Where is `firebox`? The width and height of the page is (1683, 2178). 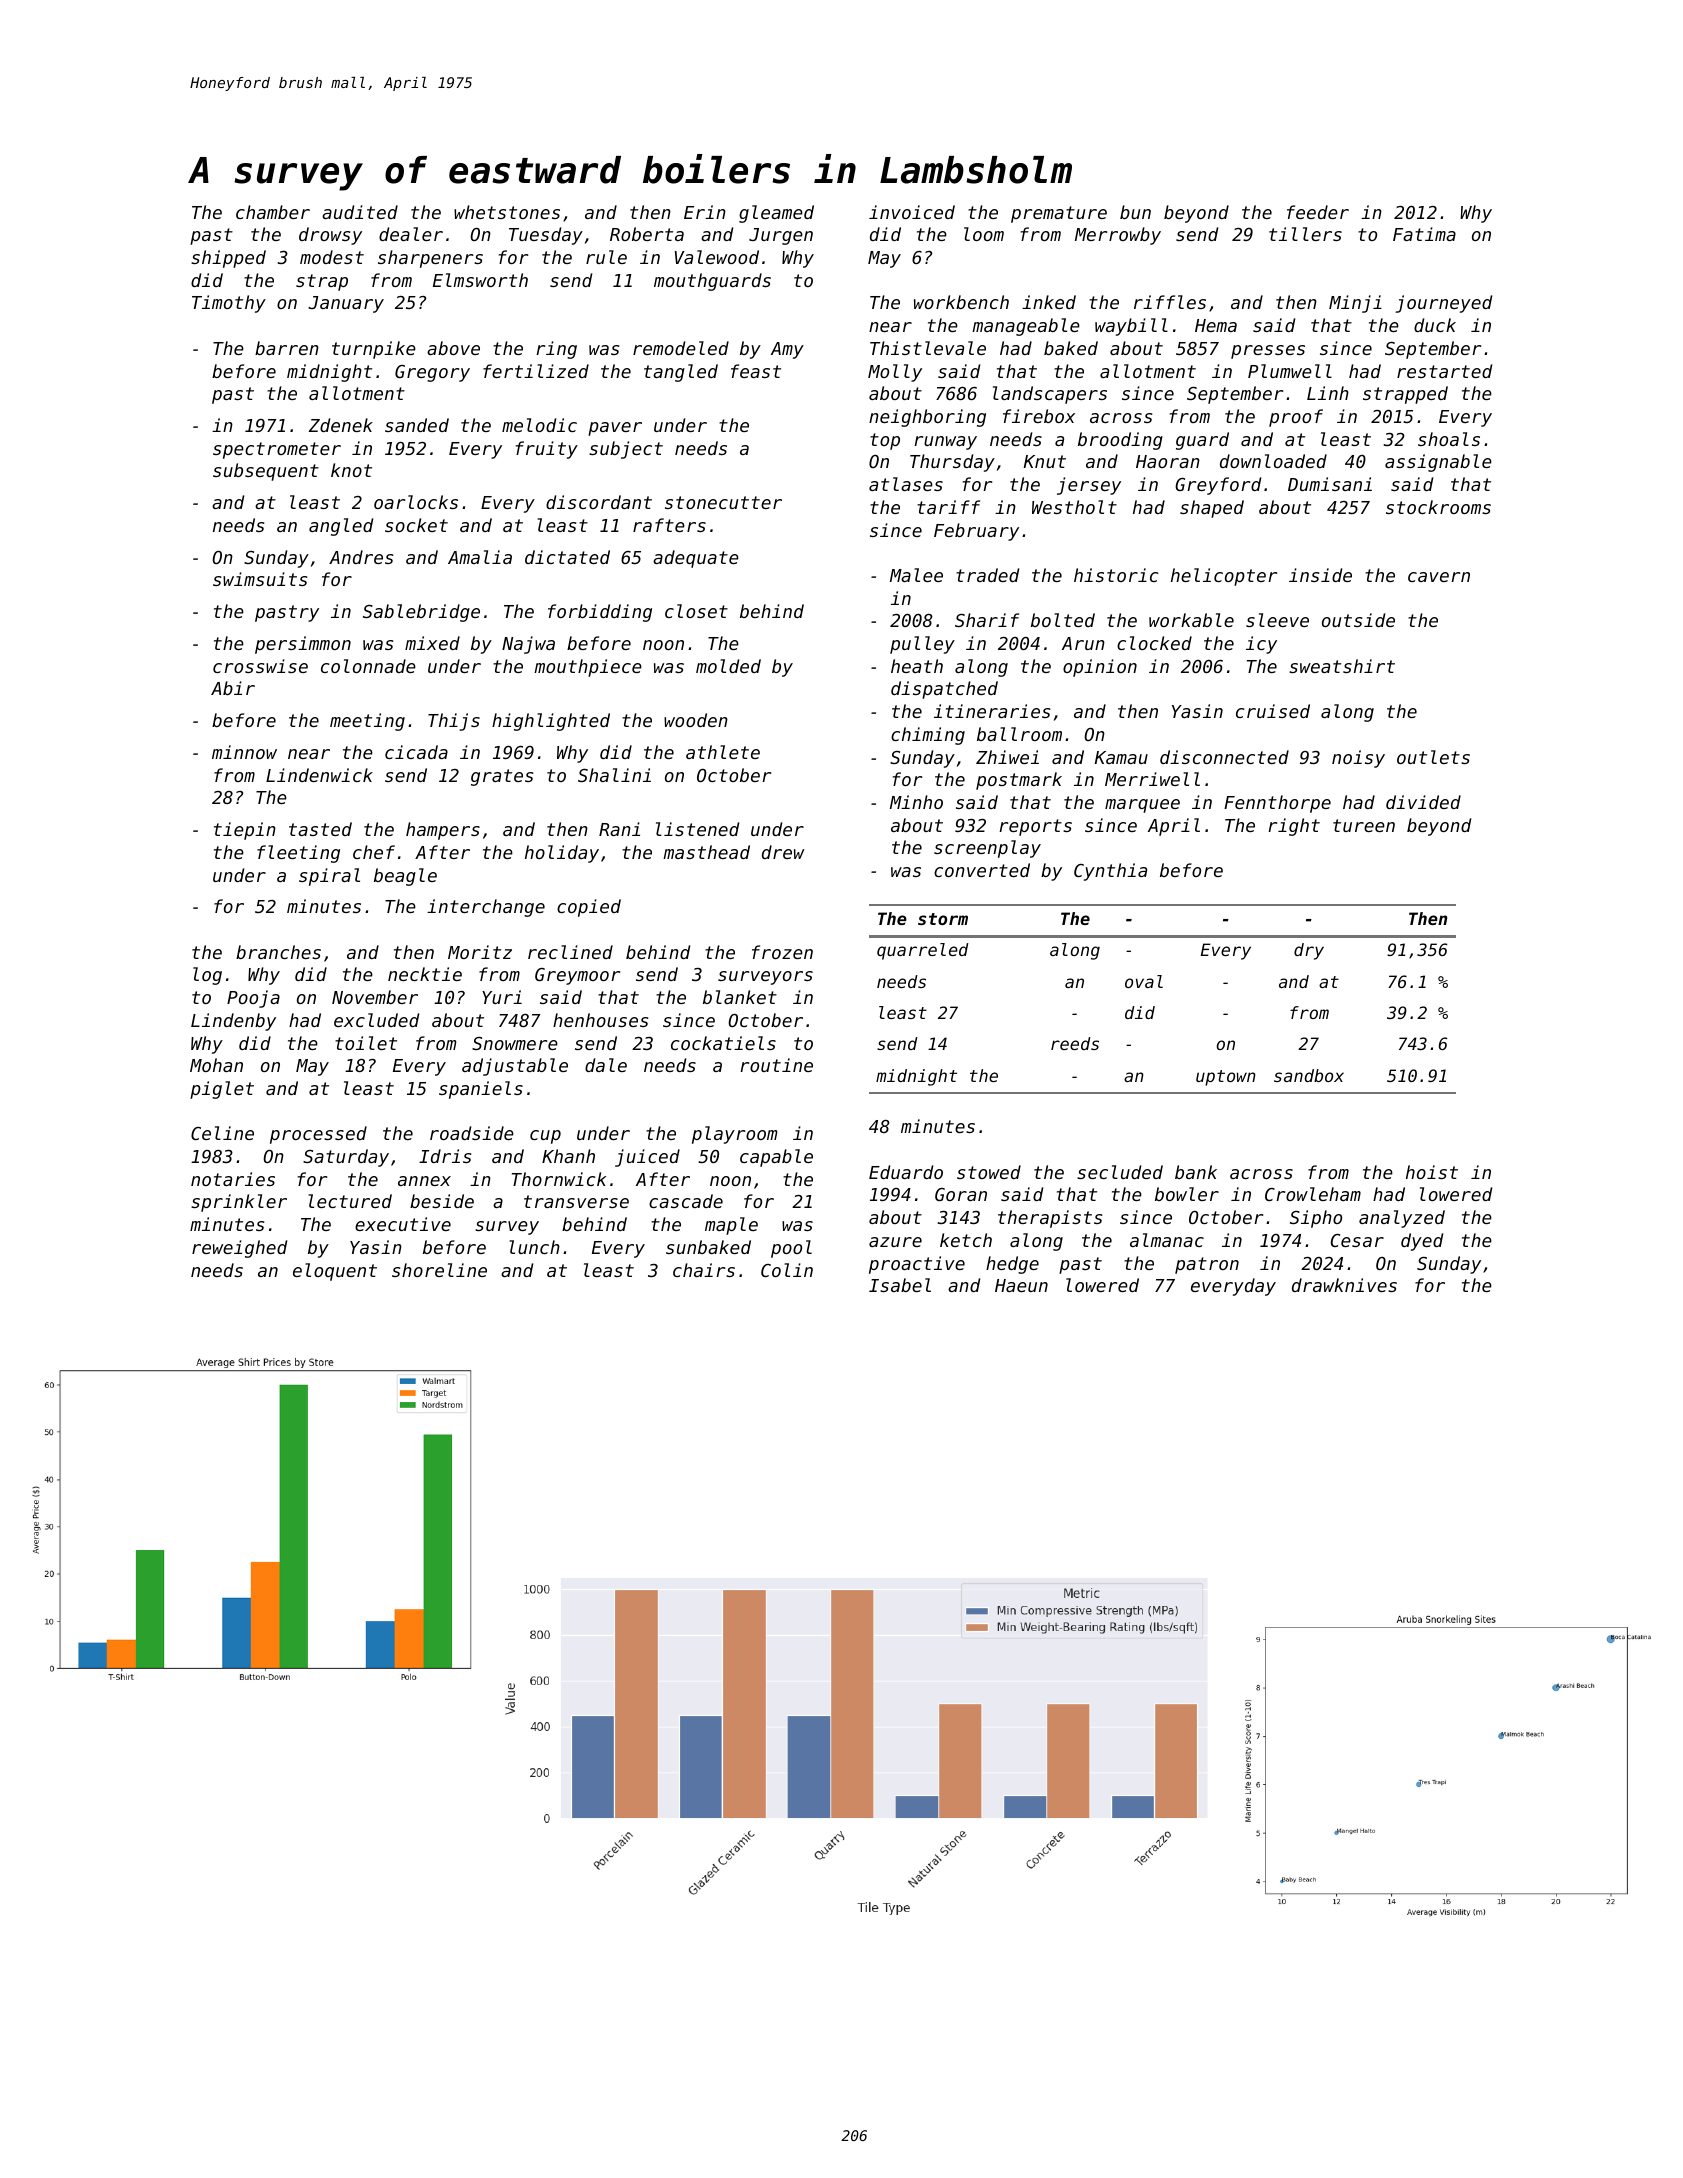 firebox is located at coordinates (1039, 416).
